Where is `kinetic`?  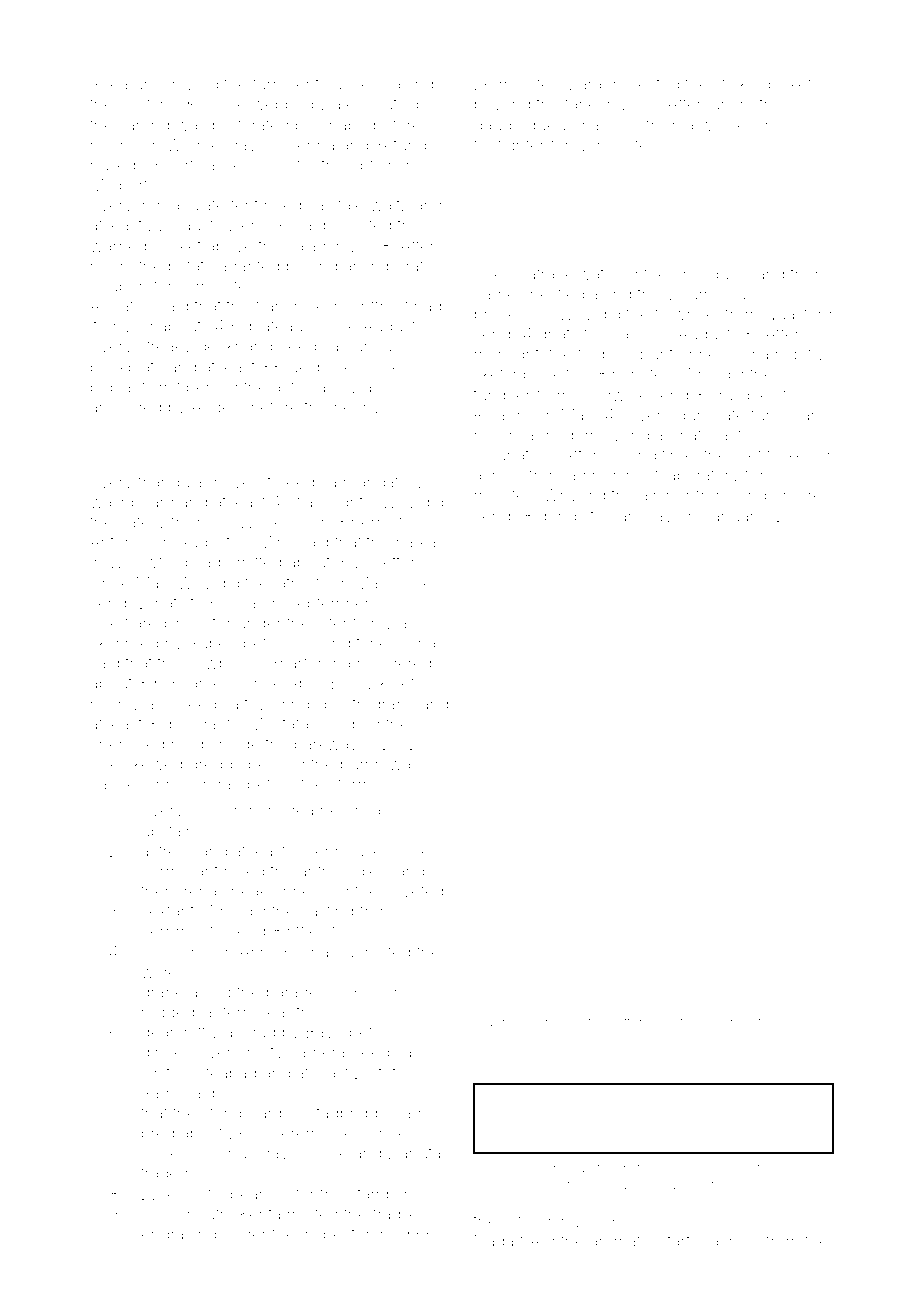 kinetic is located at coordinates (403, 683).
